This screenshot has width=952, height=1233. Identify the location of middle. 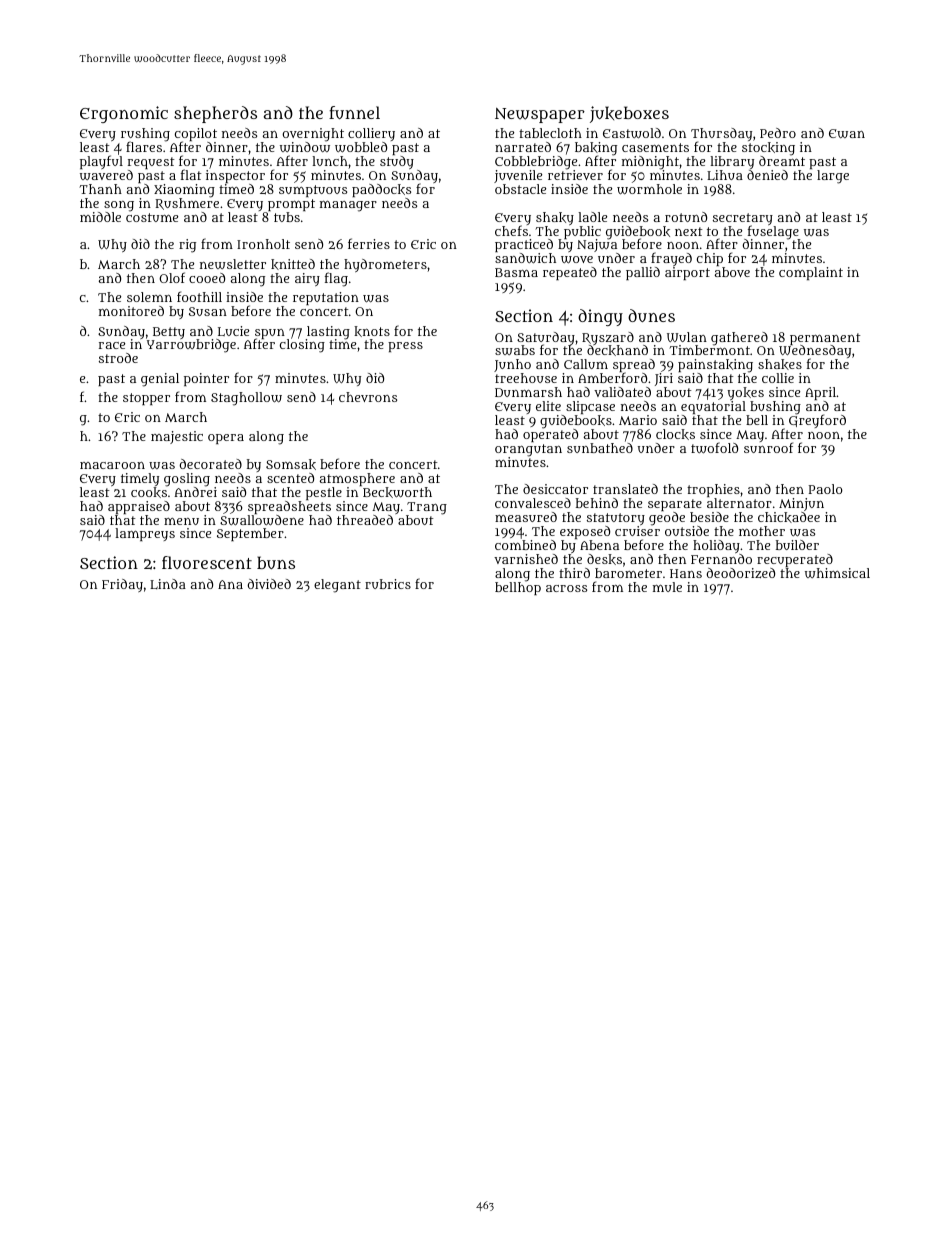
(100, 217).
